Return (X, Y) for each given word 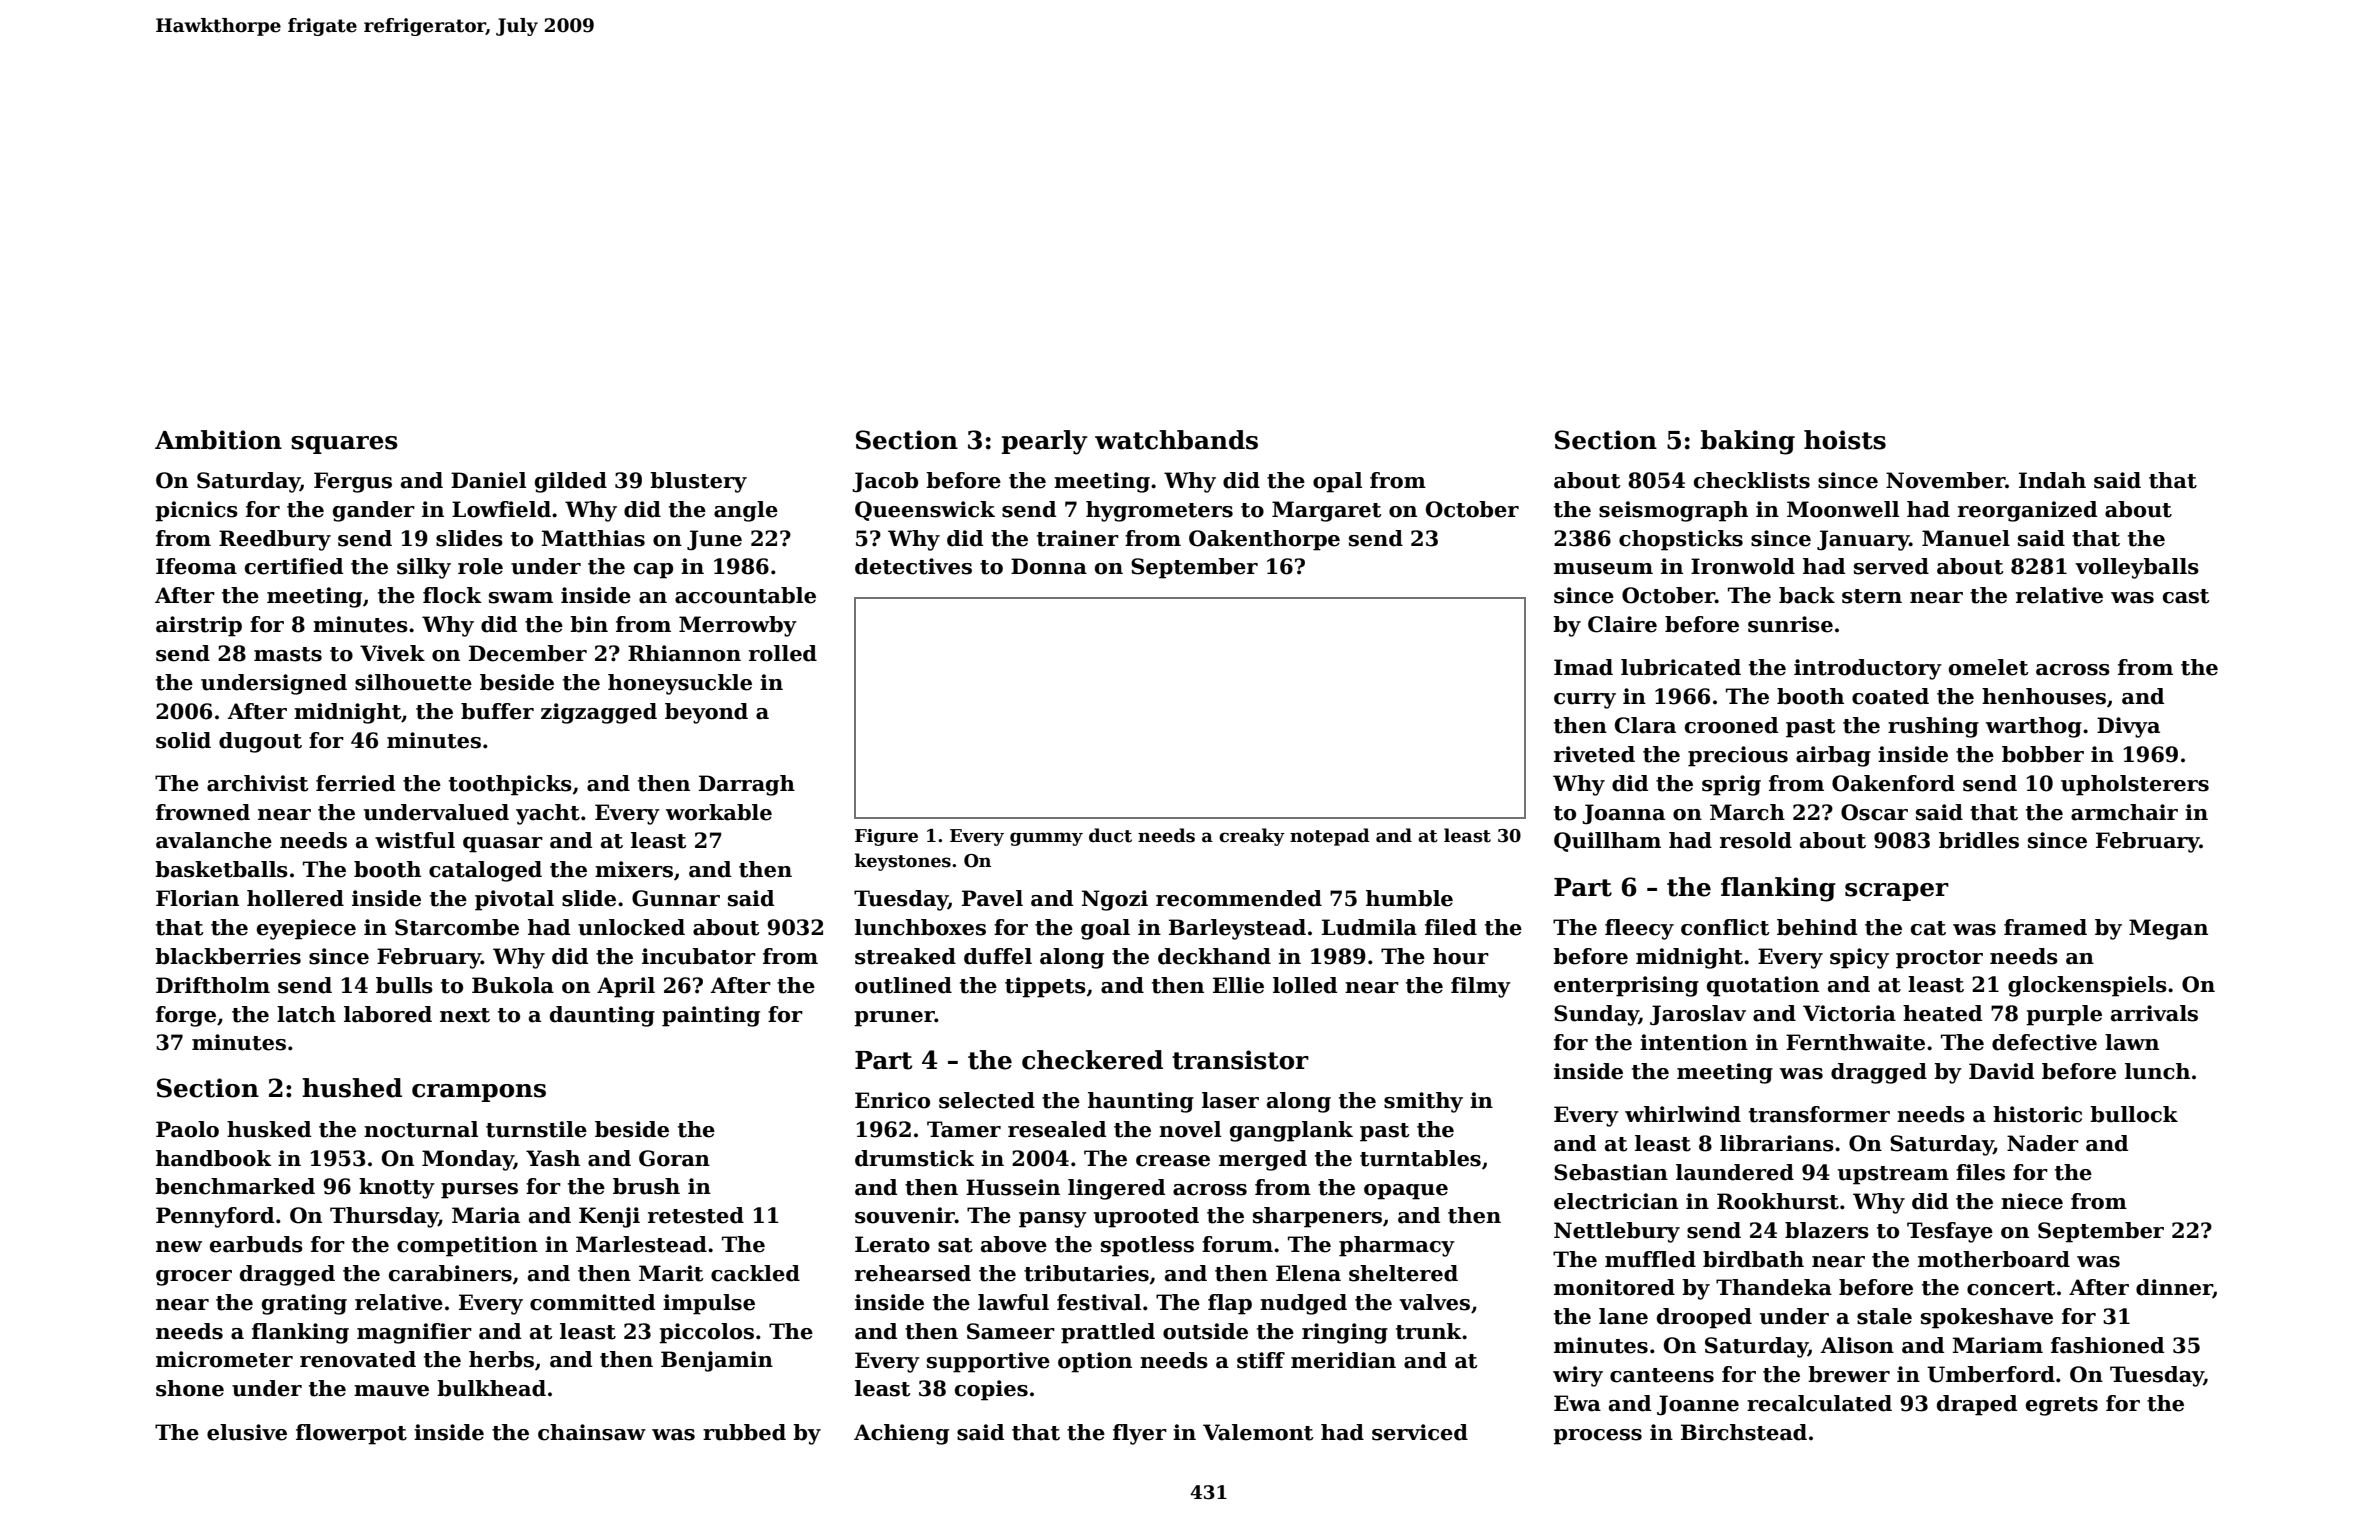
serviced (1420, 1432)
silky (424, 568)
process (1597, 1437)
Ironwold (1743, 566)
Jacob (885, 482)
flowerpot (351, 1434)
